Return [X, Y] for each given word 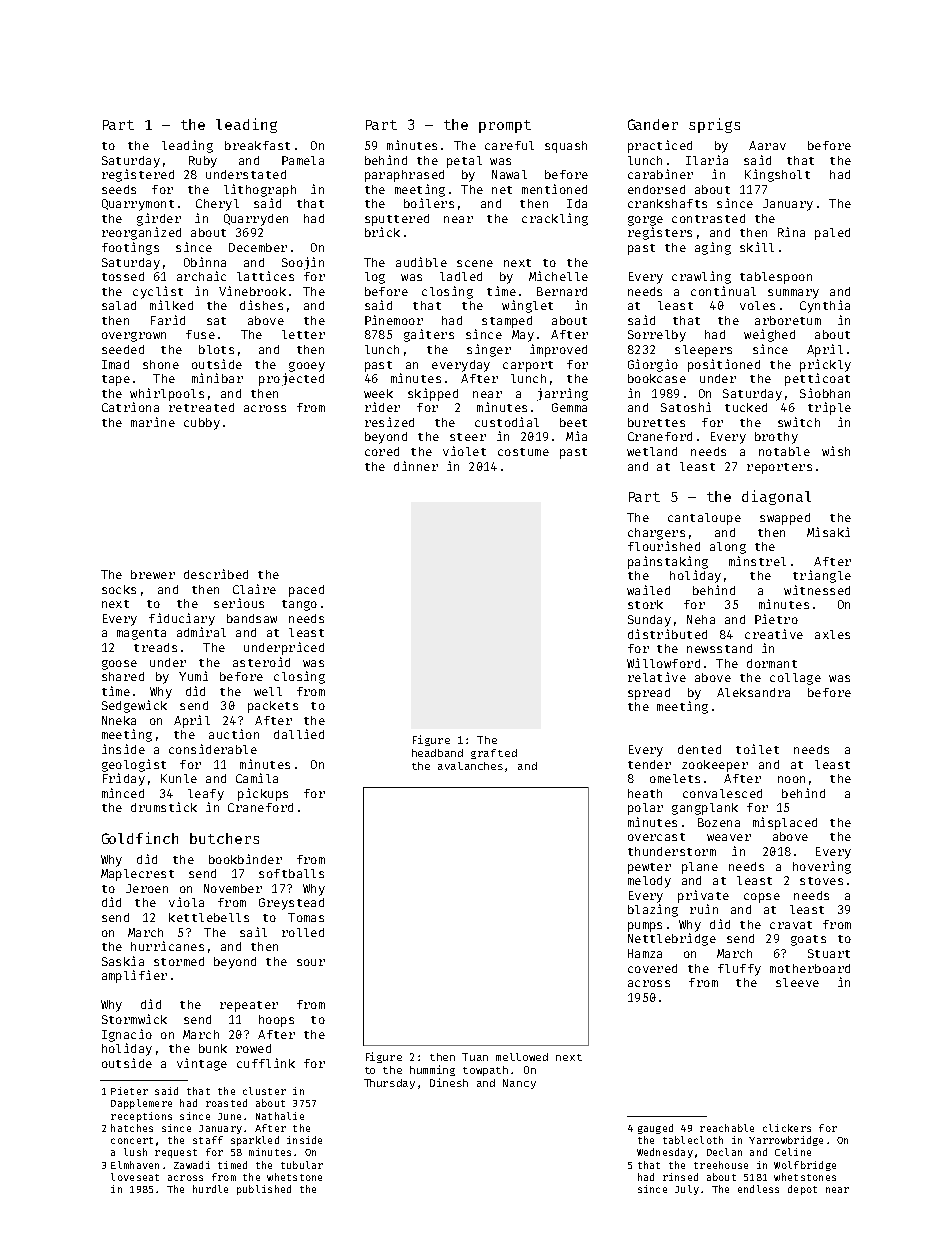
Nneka [119, 720]
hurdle [210, 1189]
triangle [822, 576]
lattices [265, 276]
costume [523, 452]
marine [153, 422]
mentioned [554, 189]
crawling [701, 277]
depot [802, 1190]
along [728, 548]
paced [306, 591]
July [687, 1190]
